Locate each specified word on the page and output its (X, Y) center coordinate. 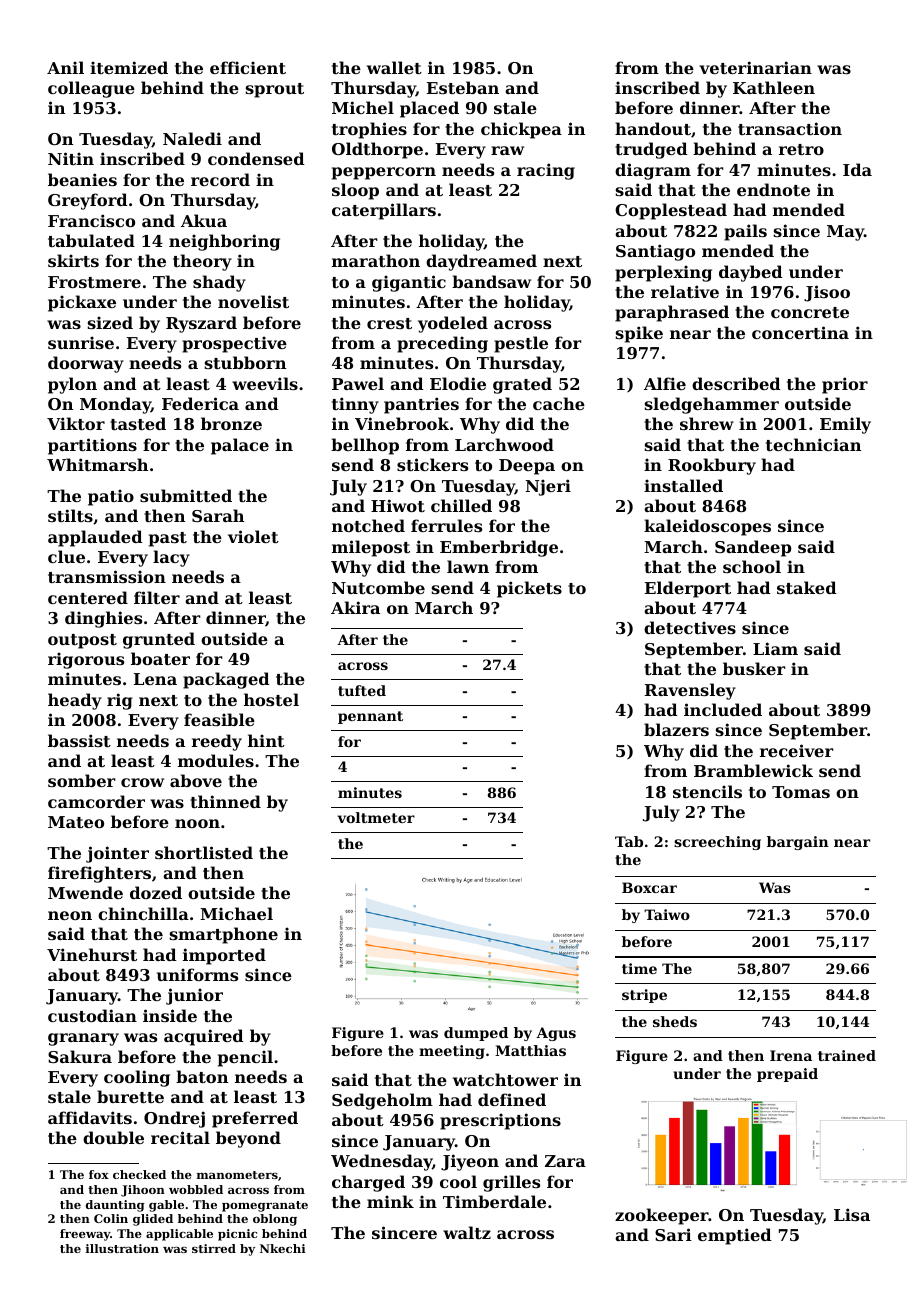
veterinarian (755, 67)
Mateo (76, 822)
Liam (775, 648)
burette (130, 1096)
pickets (529, 589)
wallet (394, 67)
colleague (91, 89)
